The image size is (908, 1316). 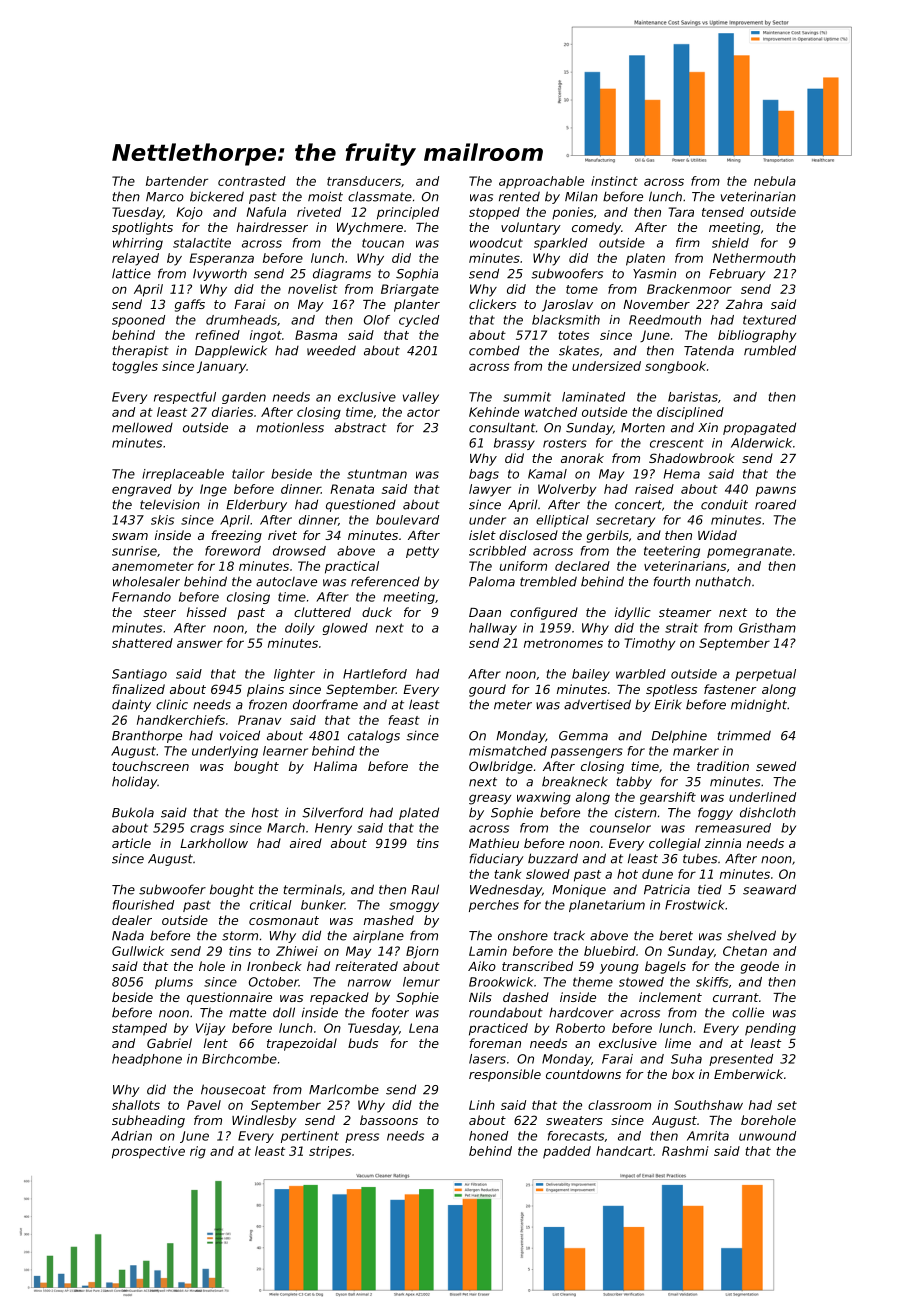 What do you see at coordinates (423, 412) in the document?
I see `actor` at bounding box center [423, 412].
